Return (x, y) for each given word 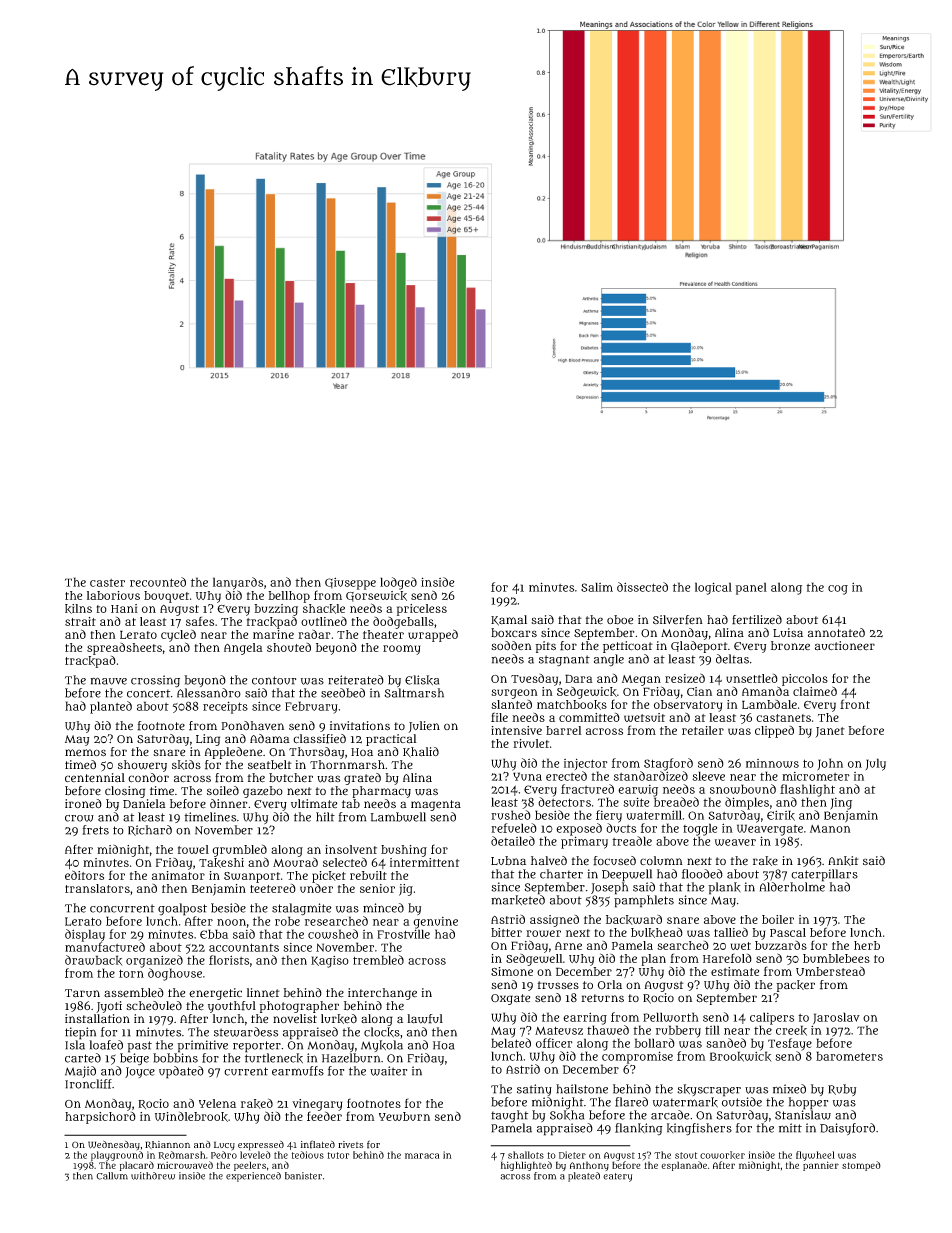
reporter (257, 1047)
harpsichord (100, 1118)
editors (84, 875)
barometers (849, 1056)
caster (107, 583)
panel (751, 588)
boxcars (514, 633)
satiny (534, 1090)
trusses (558, 985)
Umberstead (830, 971)
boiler (778, 919)
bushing (404, 851)
